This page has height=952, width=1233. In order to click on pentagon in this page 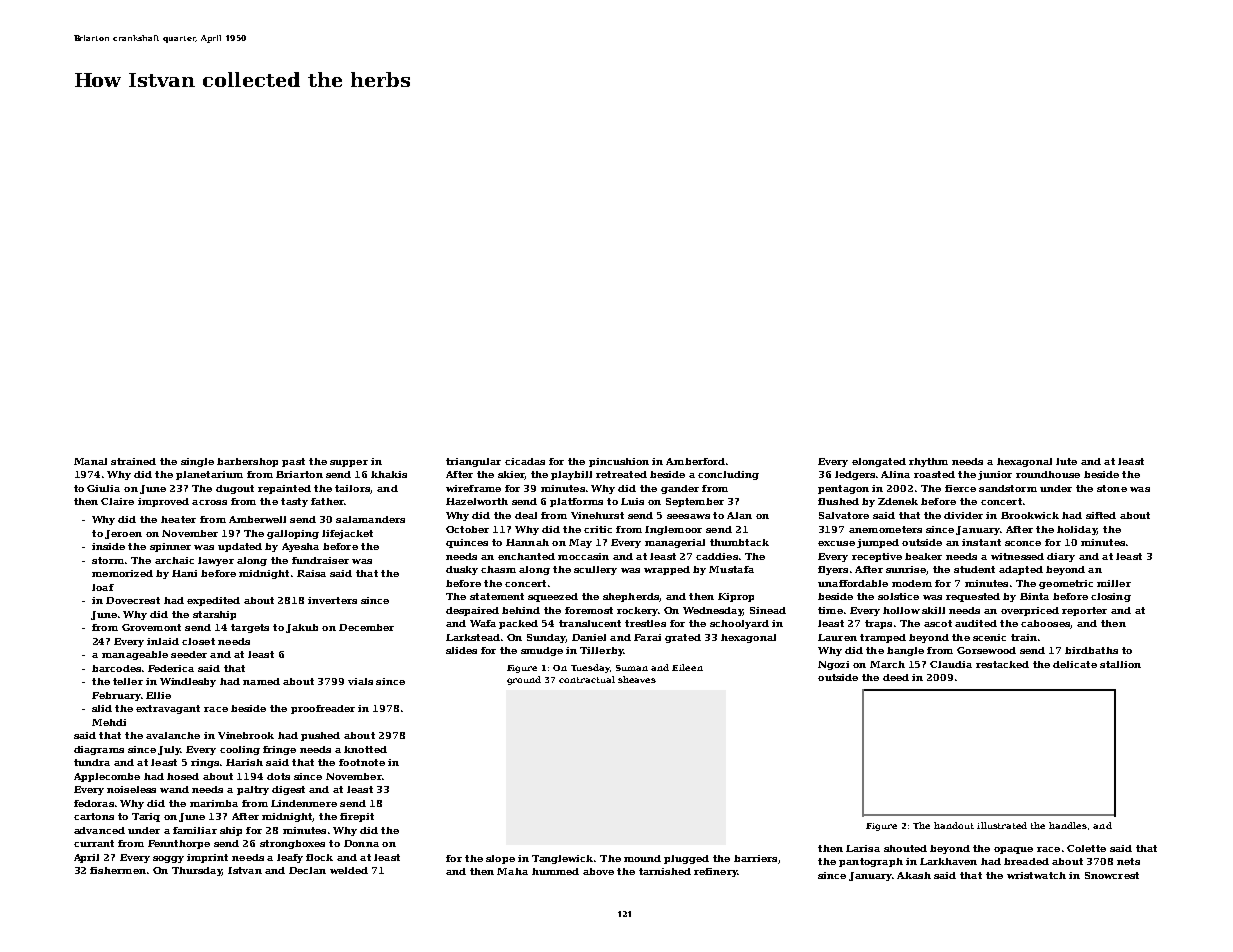, I will do `click(843, 489)`.
